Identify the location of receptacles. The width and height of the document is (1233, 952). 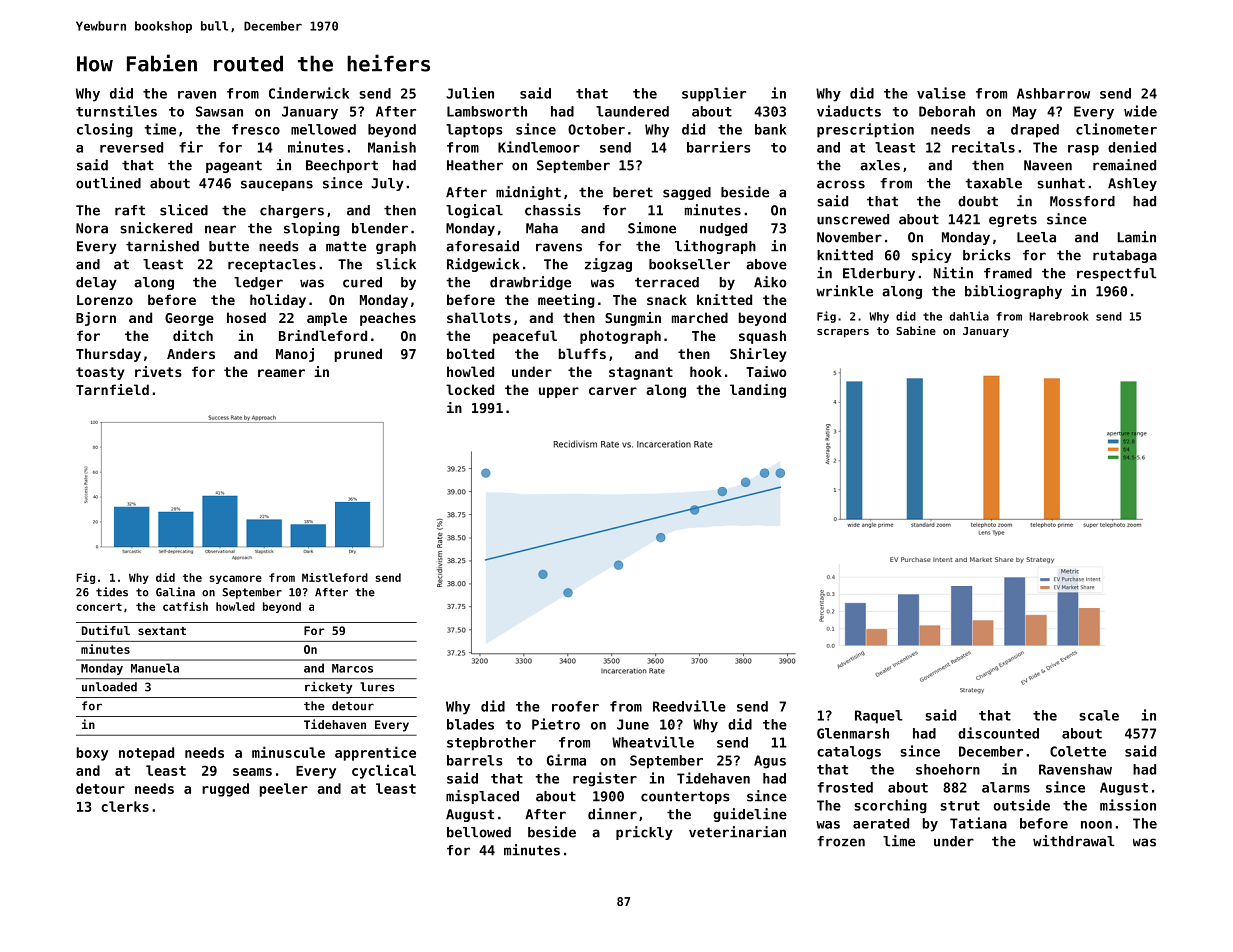
(272, 265).
